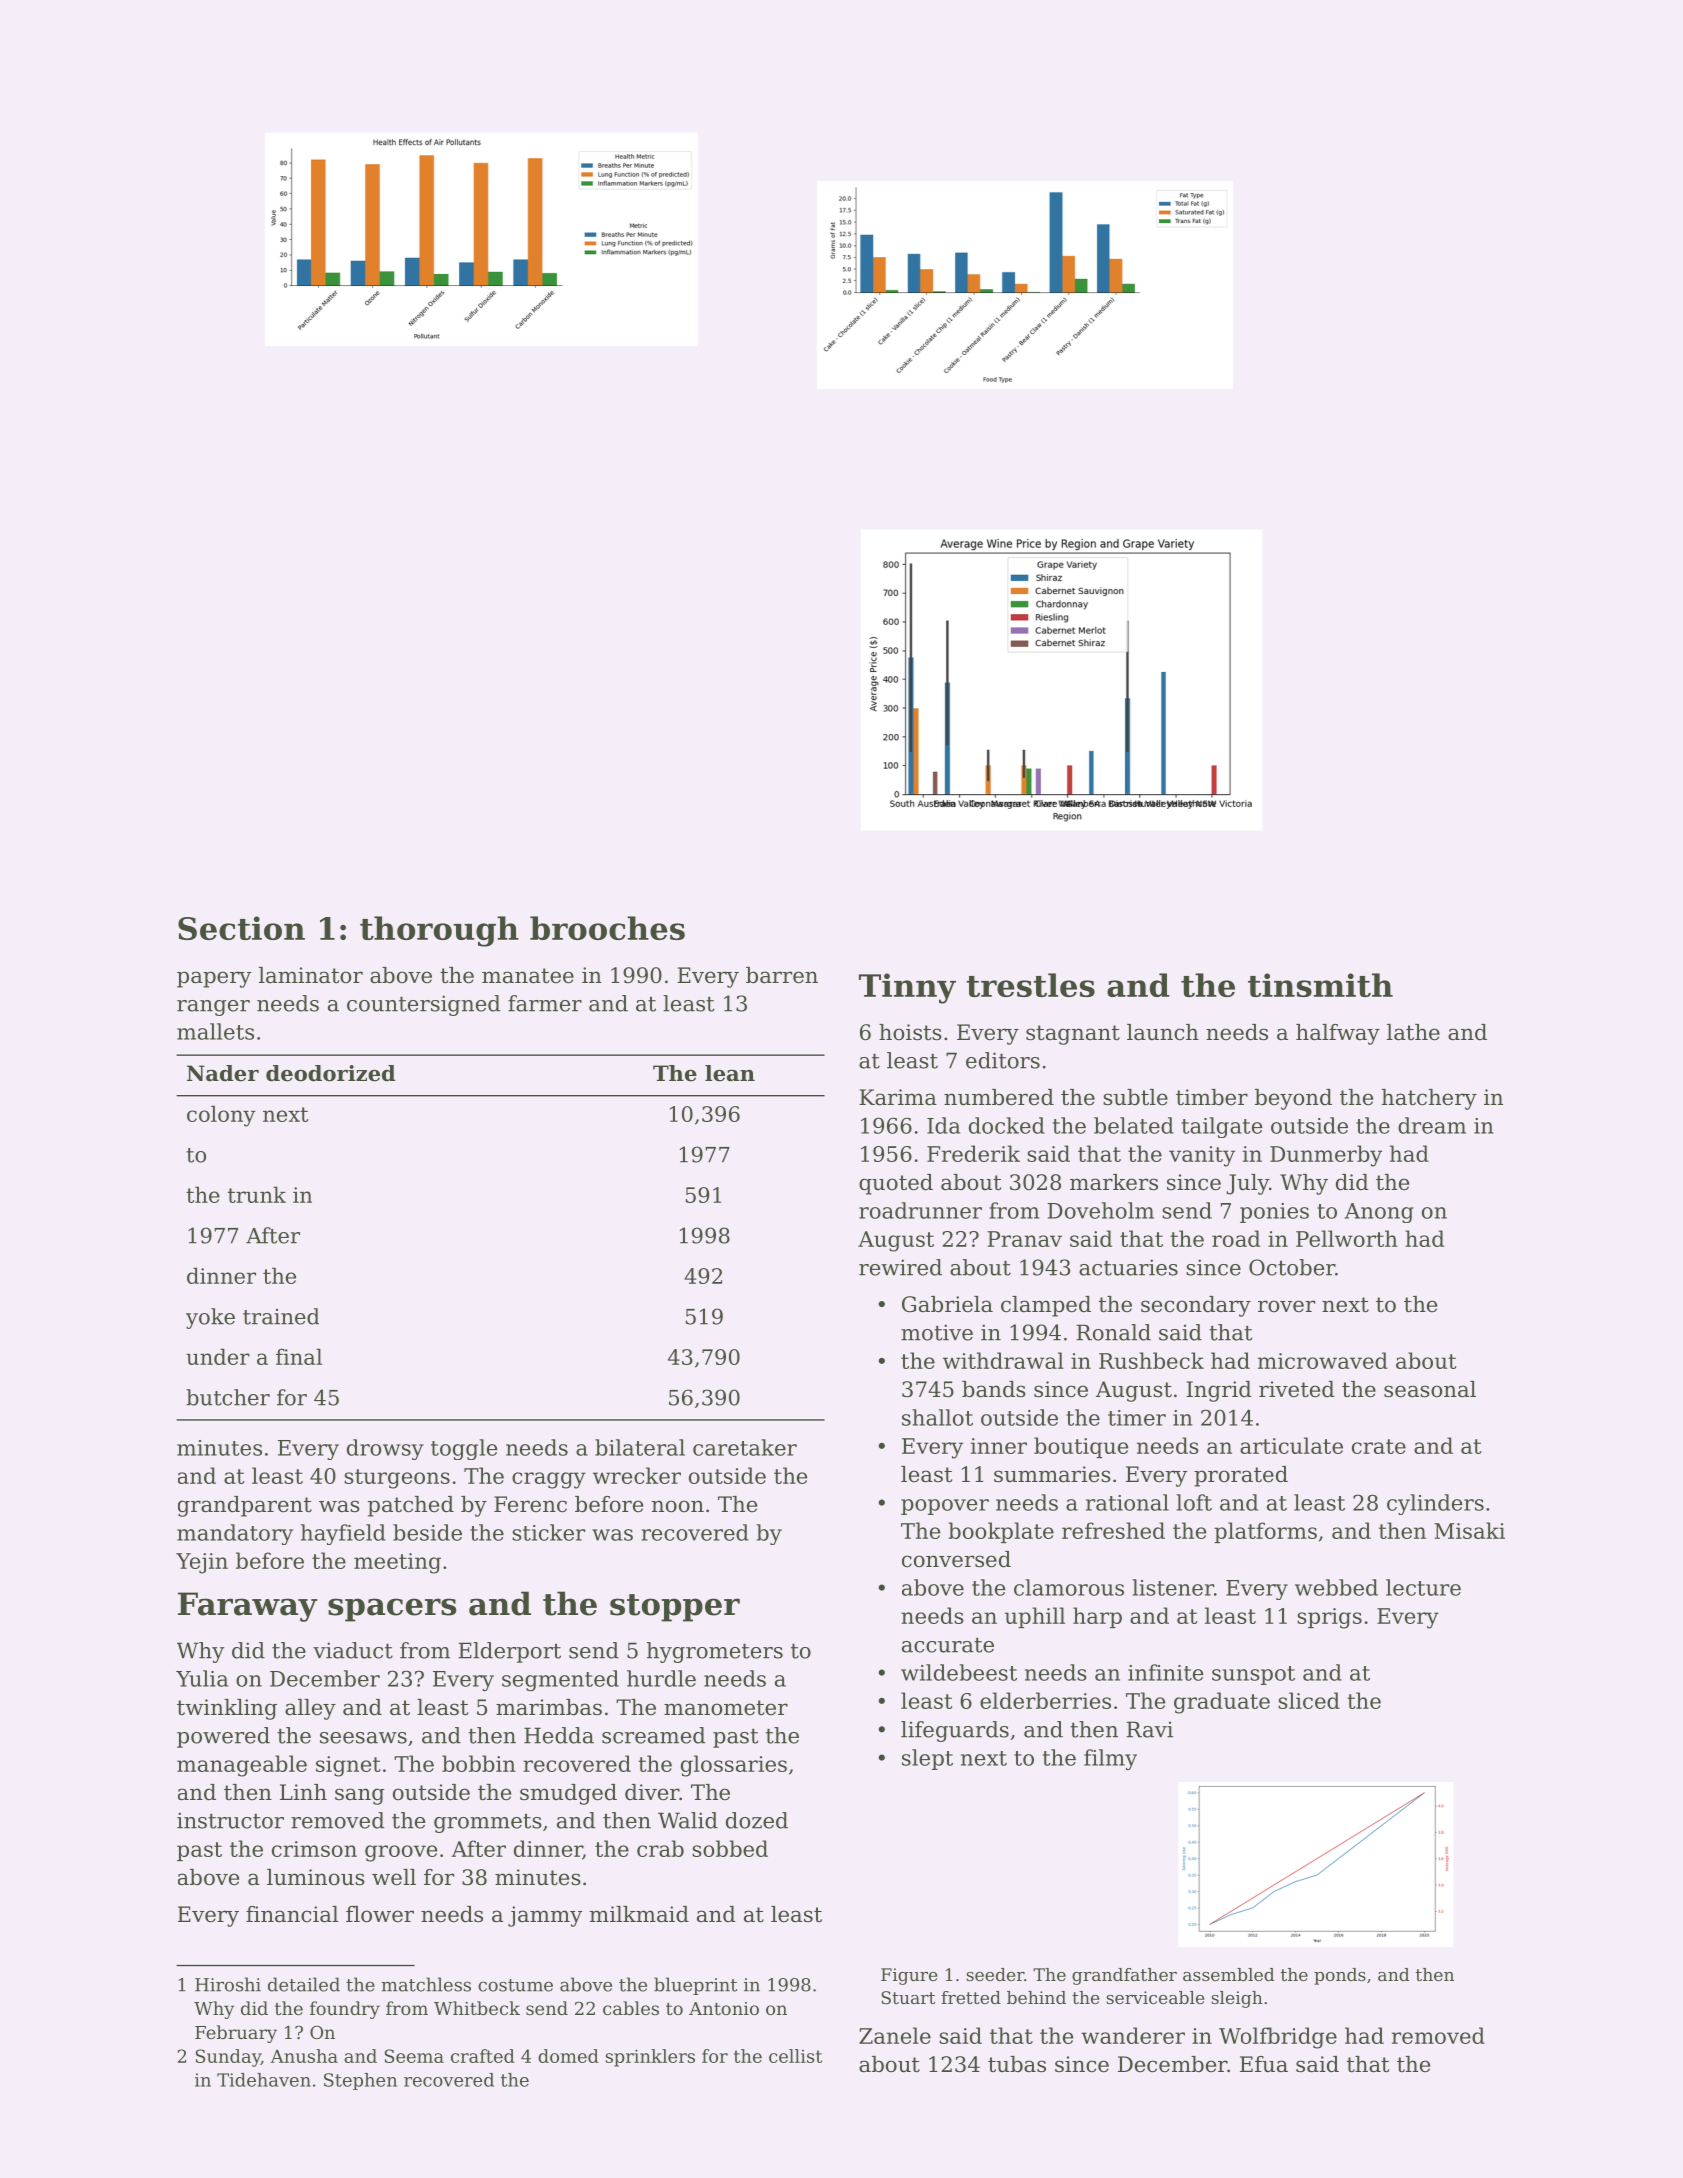  What do you see at coordinates (971, 1997) in the screenshot?
I see `fretted` at bounding box center [971, 1997].
